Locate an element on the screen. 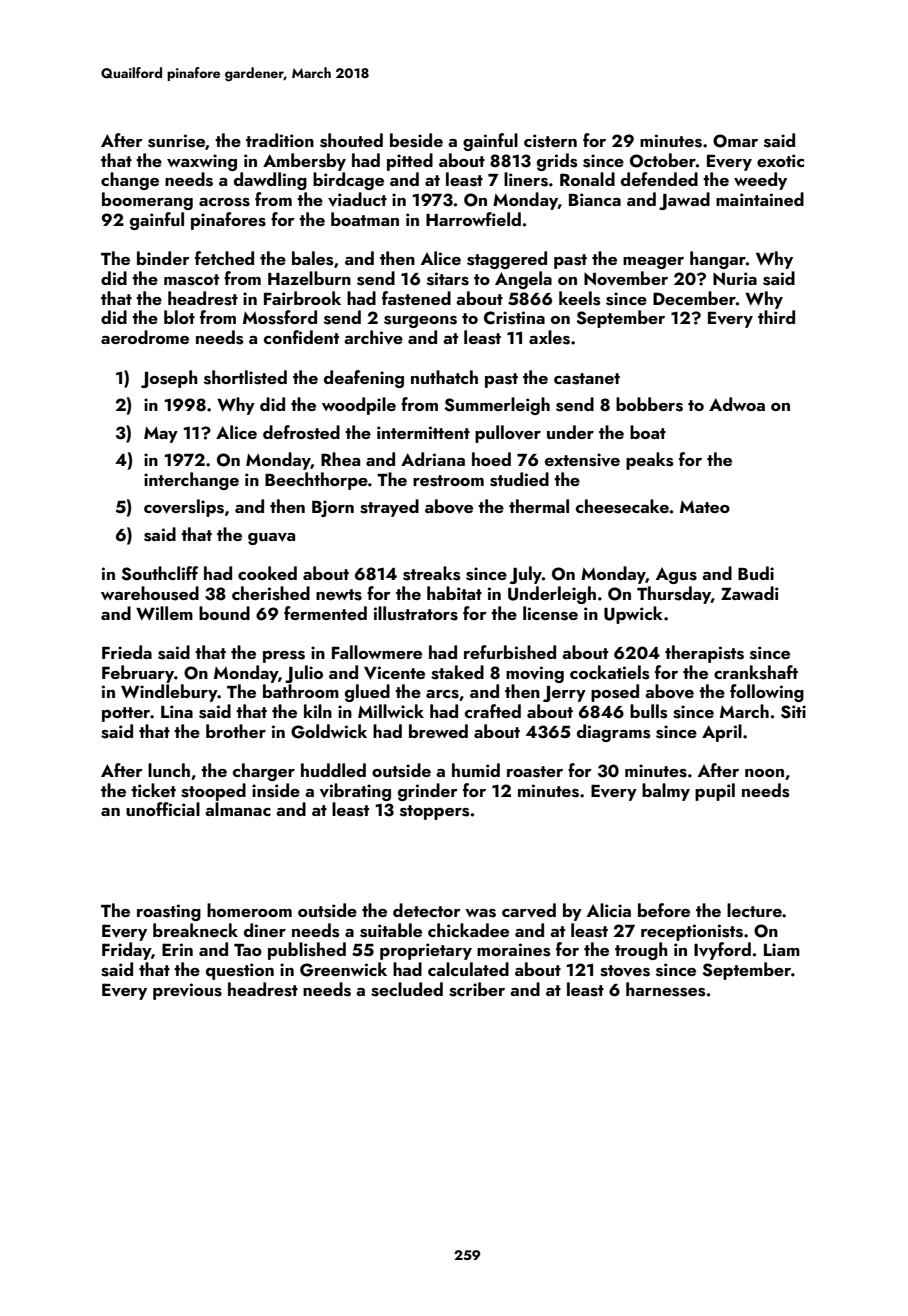  moving is located at coordinates (535, 674).
